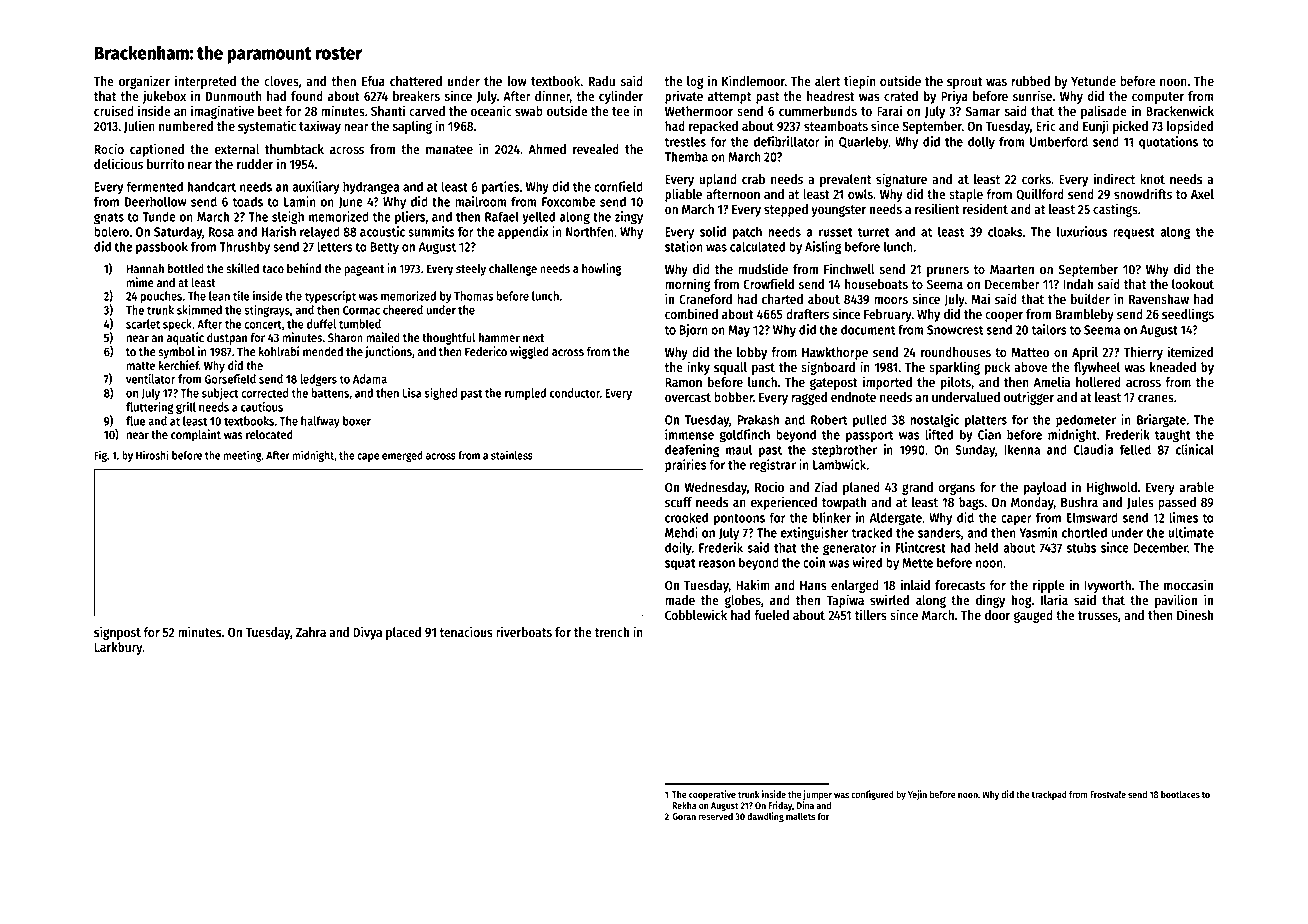 The height and width of the screenshot is (924, 1308). I want to click on organizer, so click(144, 82).
